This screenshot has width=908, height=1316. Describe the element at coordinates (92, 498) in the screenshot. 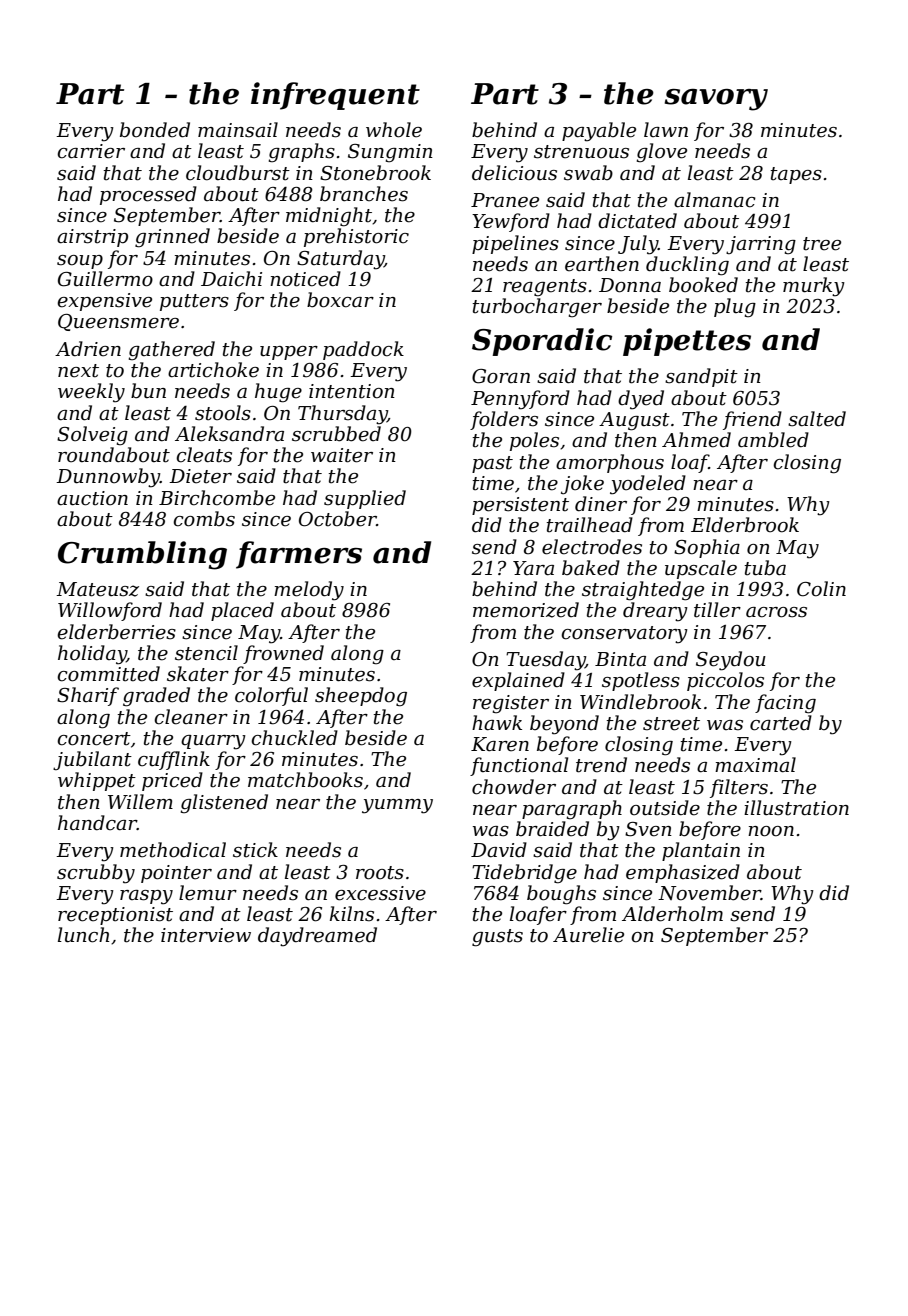

I see `auction` at that location.
